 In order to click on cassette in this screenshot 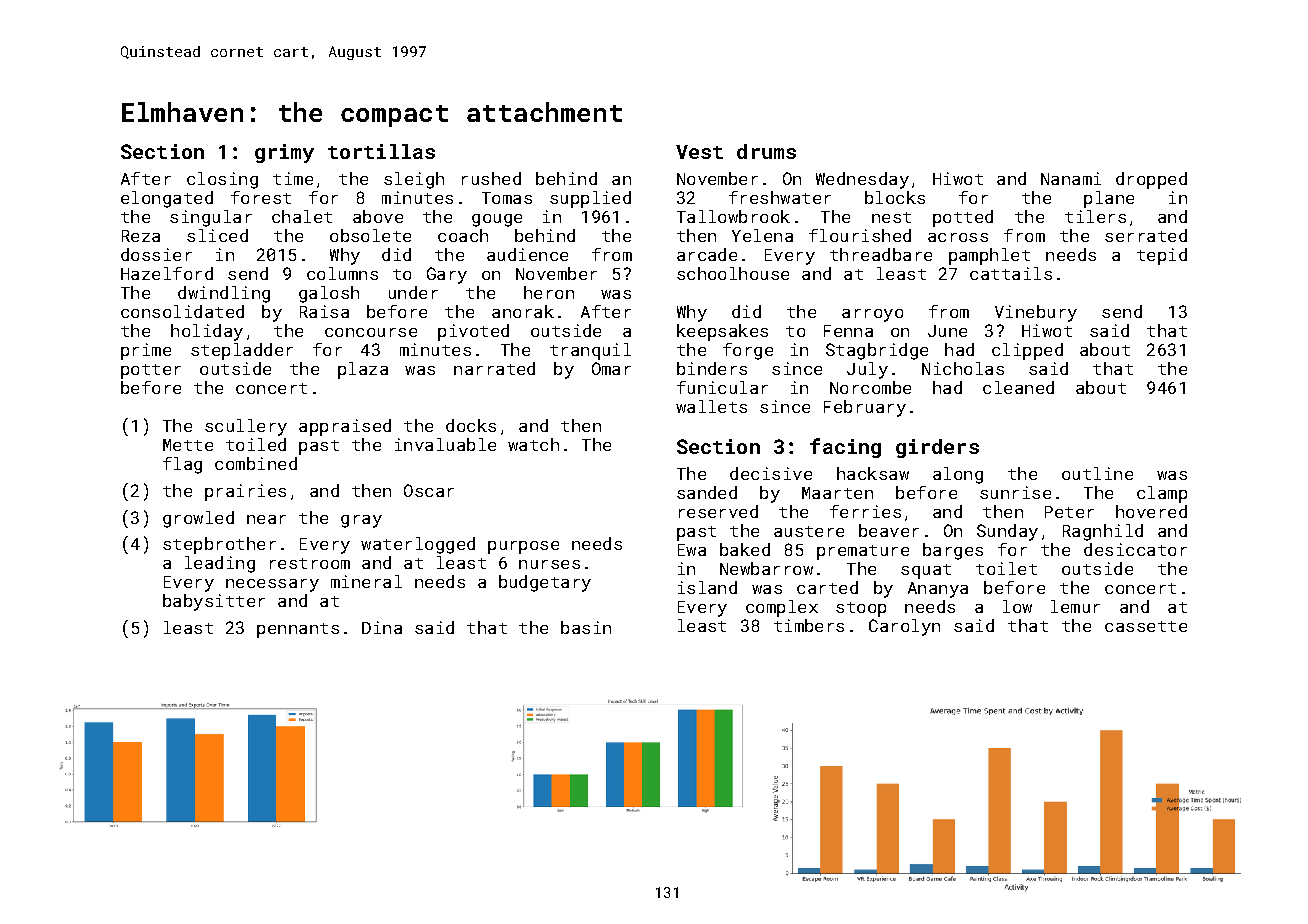, I will do `click(1146, 626)`.
